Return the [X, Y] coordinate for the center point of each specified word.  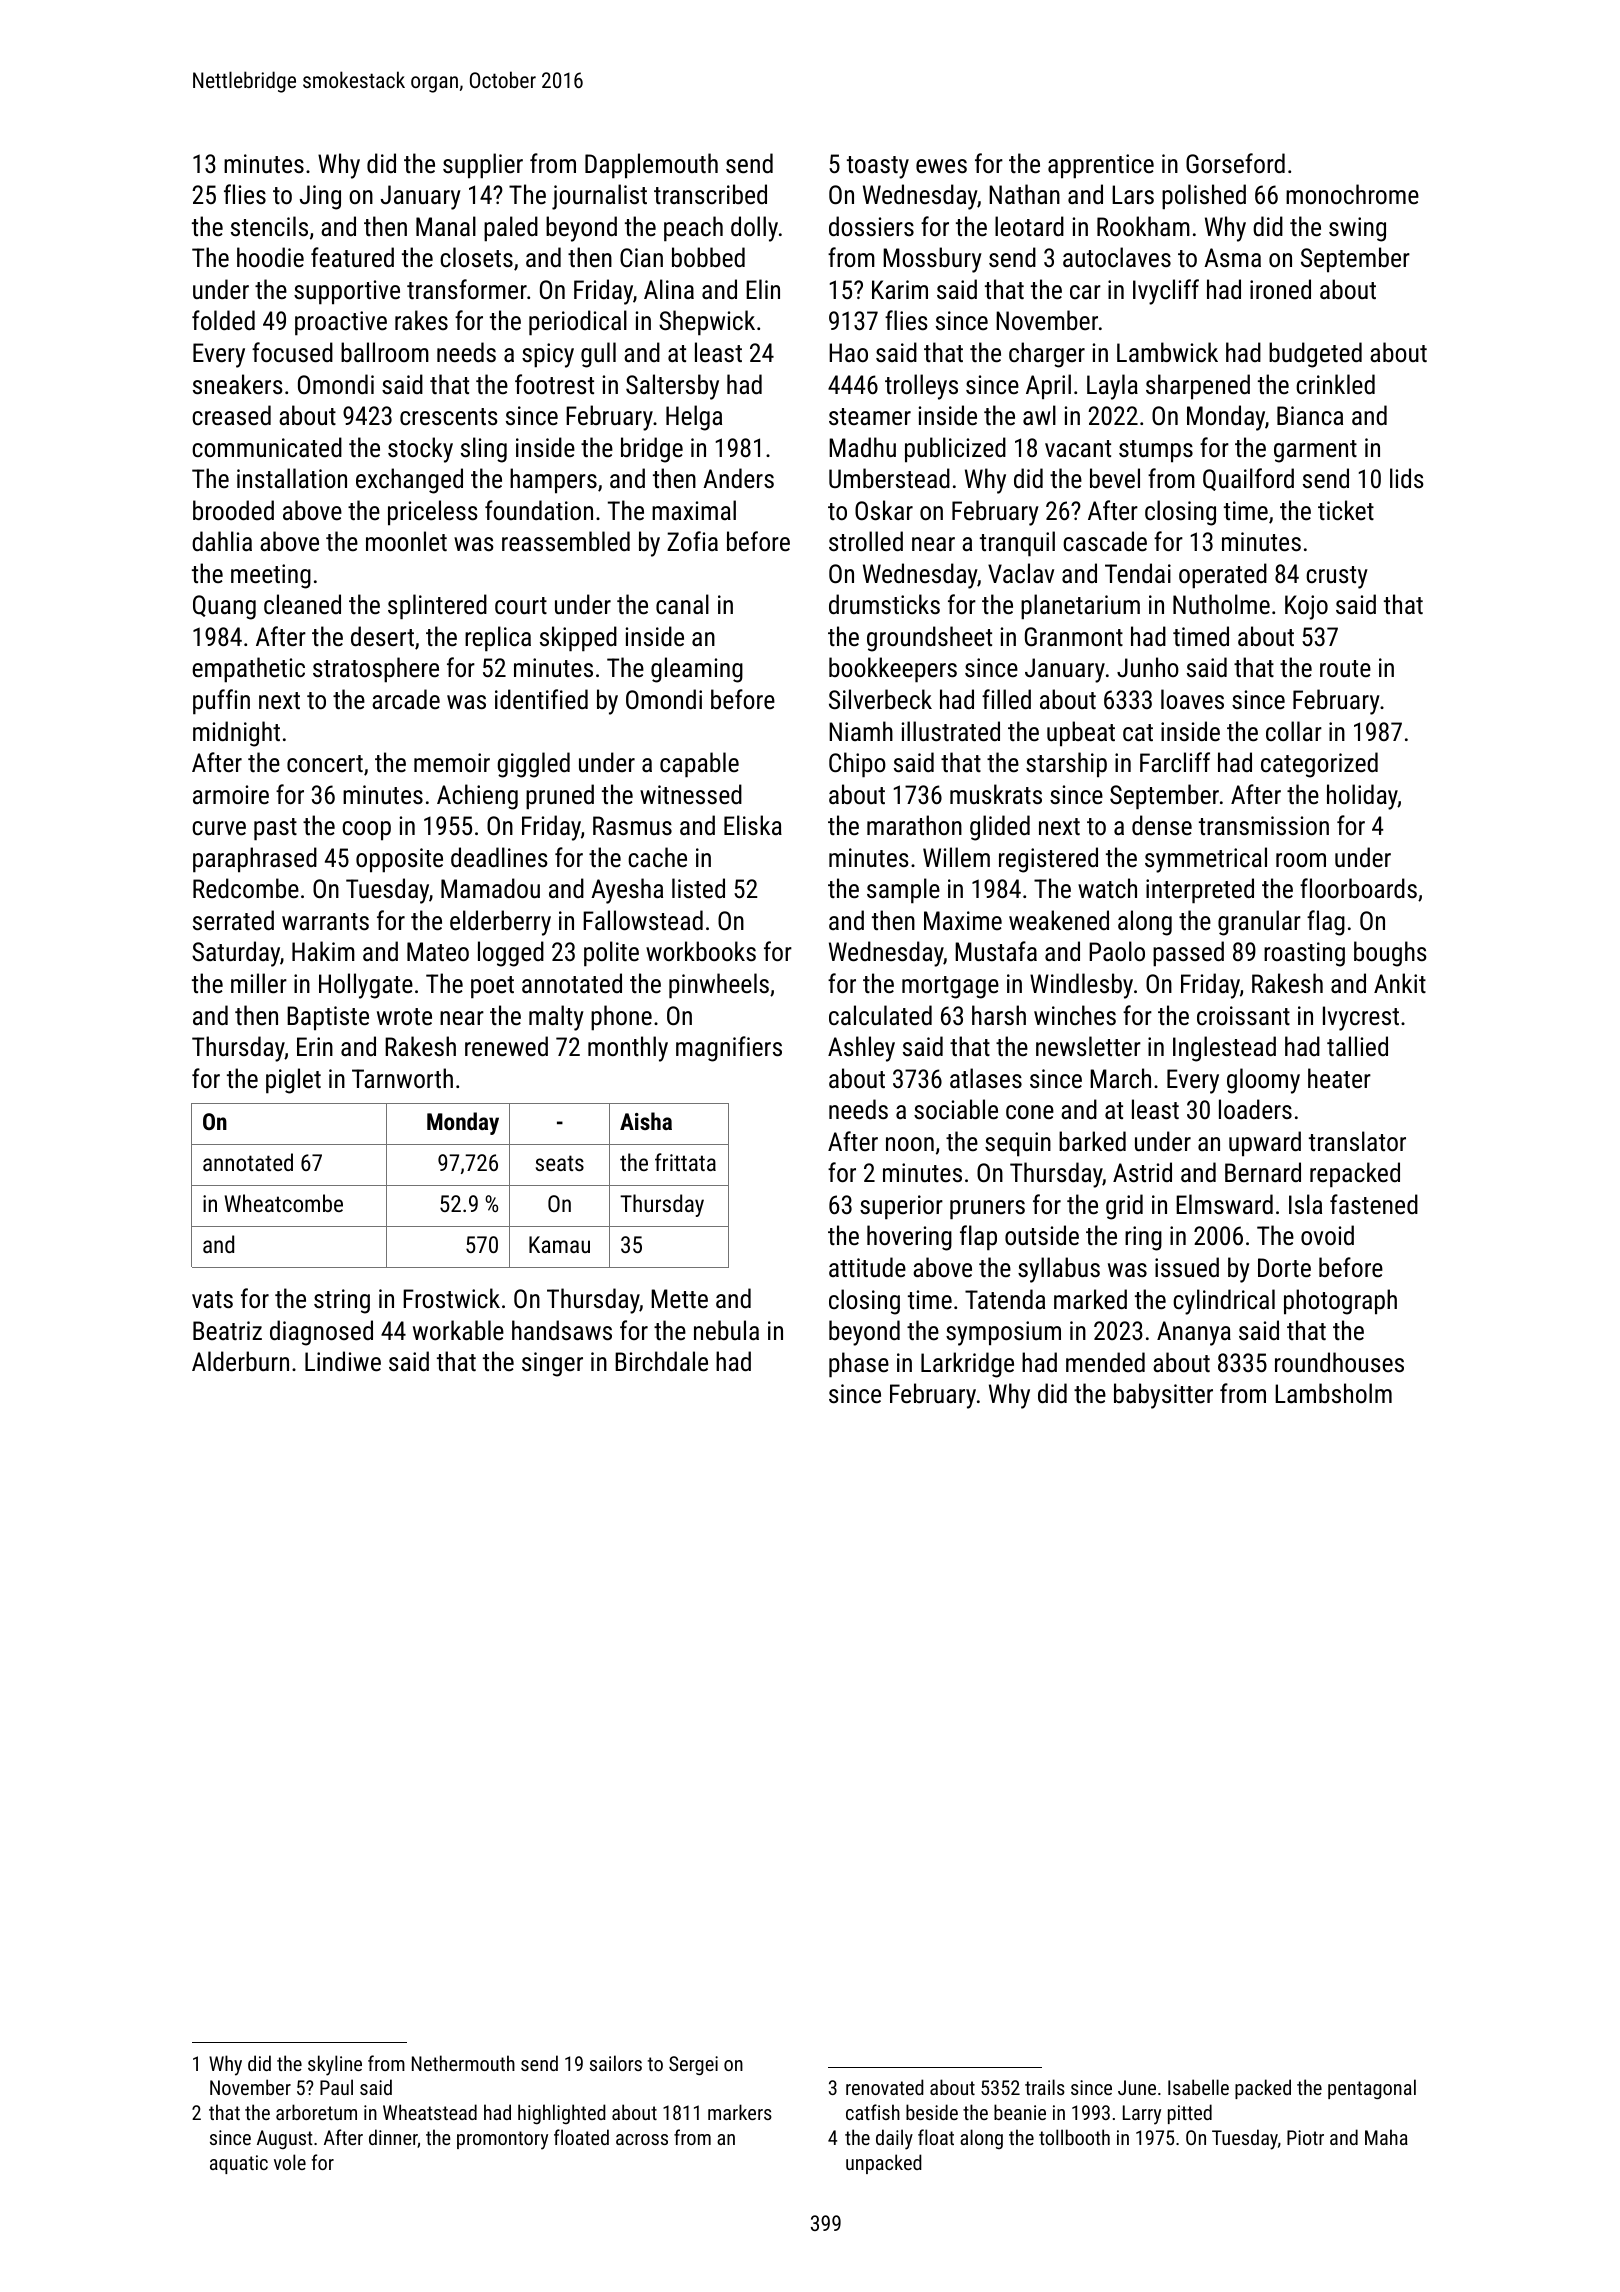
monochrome [1352, 194]
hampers [553, 481]
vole [290, 2162]
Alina [669, 289]
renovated [885, 2087]
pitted [1190, 2114]
